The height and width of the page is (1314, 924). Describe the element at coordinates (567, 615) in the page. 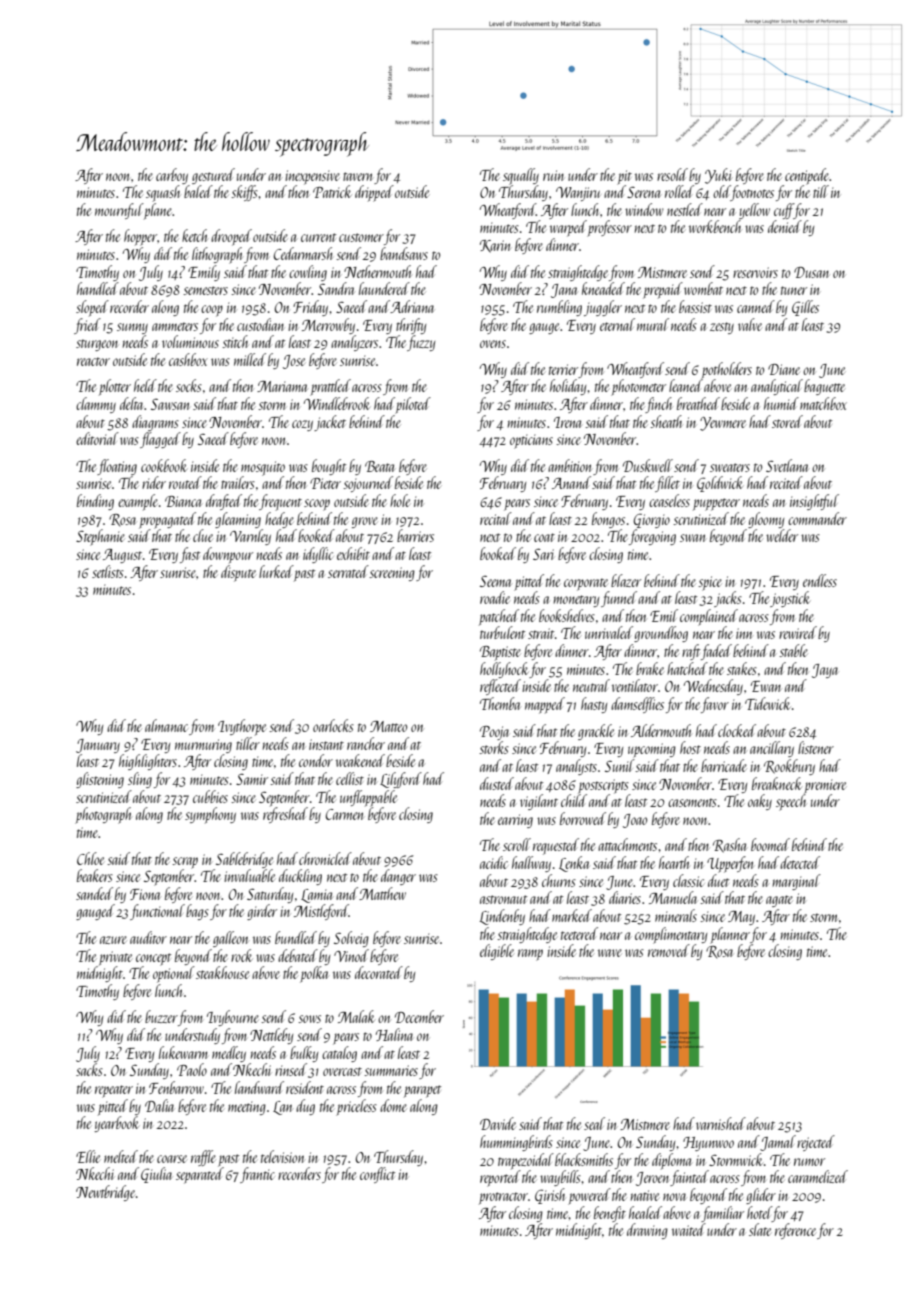

I see `bookshelves` at that location.
